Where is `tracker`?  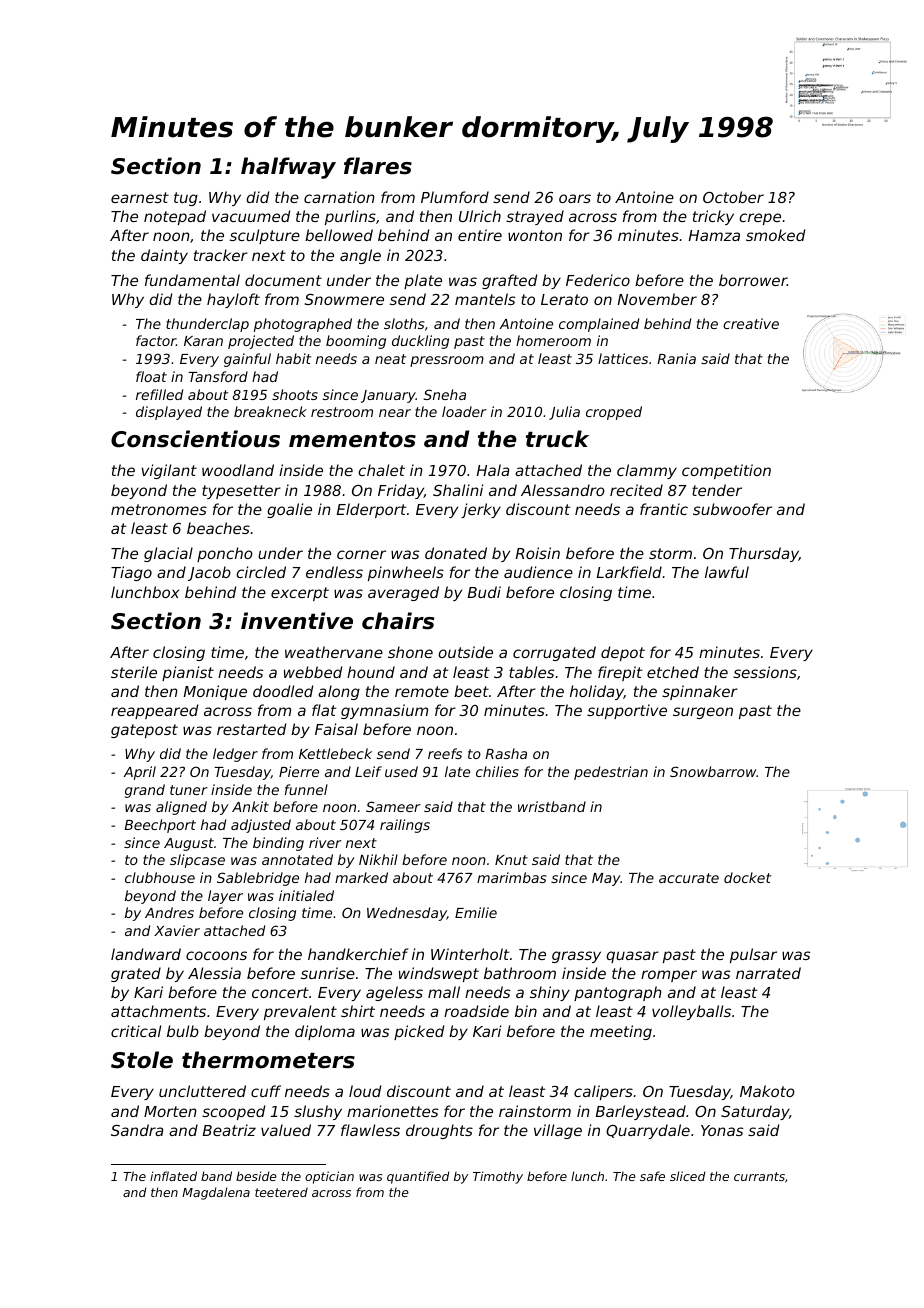
tracker is located at coordinates (221, 255).
